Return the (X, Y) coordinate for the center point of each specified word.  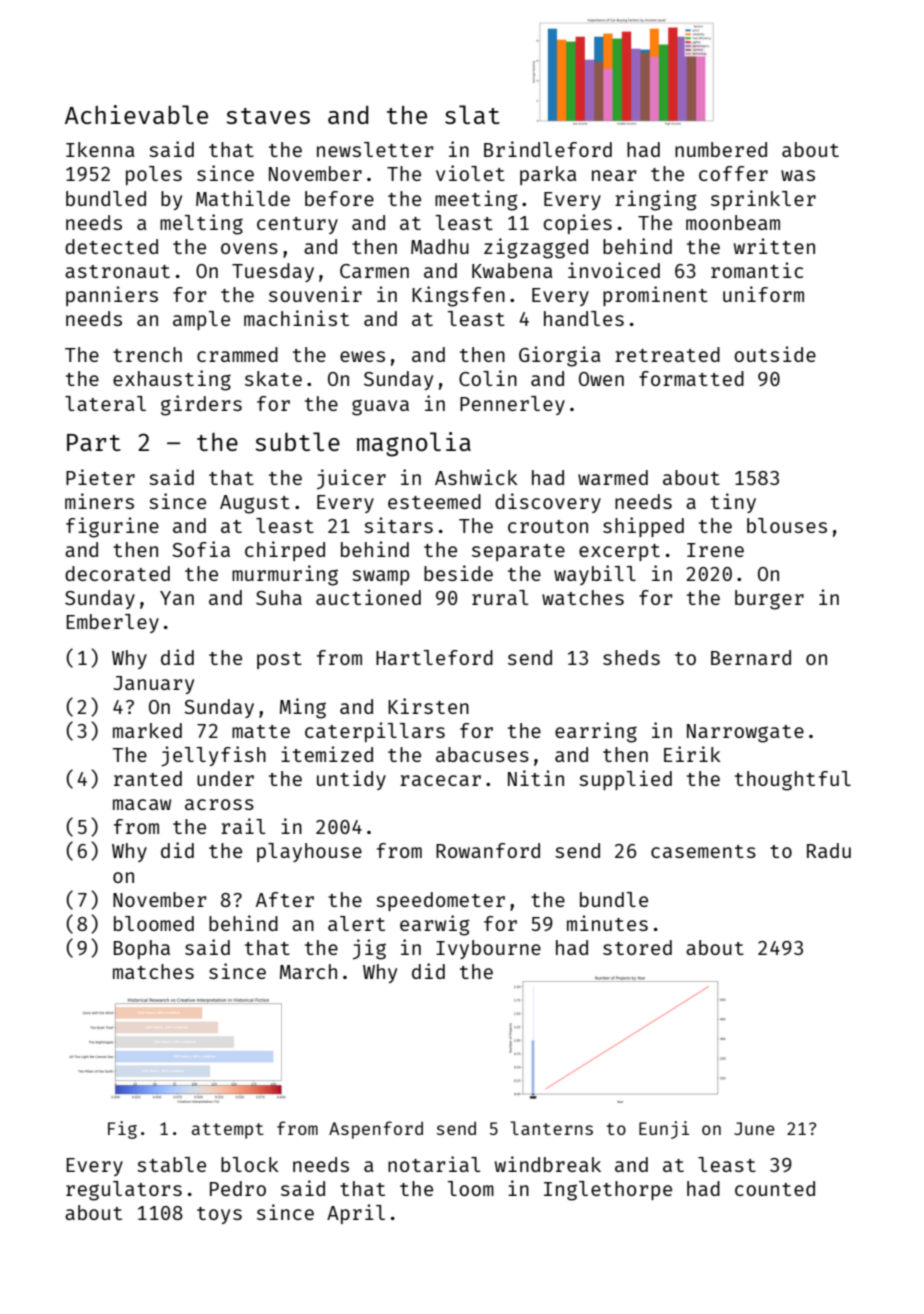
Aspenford (376, 1130)
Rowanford (488, 850)
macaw (142, 804)
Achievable (136, 114)
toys (219, 1215)
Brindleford (548, 149)
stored (637, 947)
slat (472, 114)
